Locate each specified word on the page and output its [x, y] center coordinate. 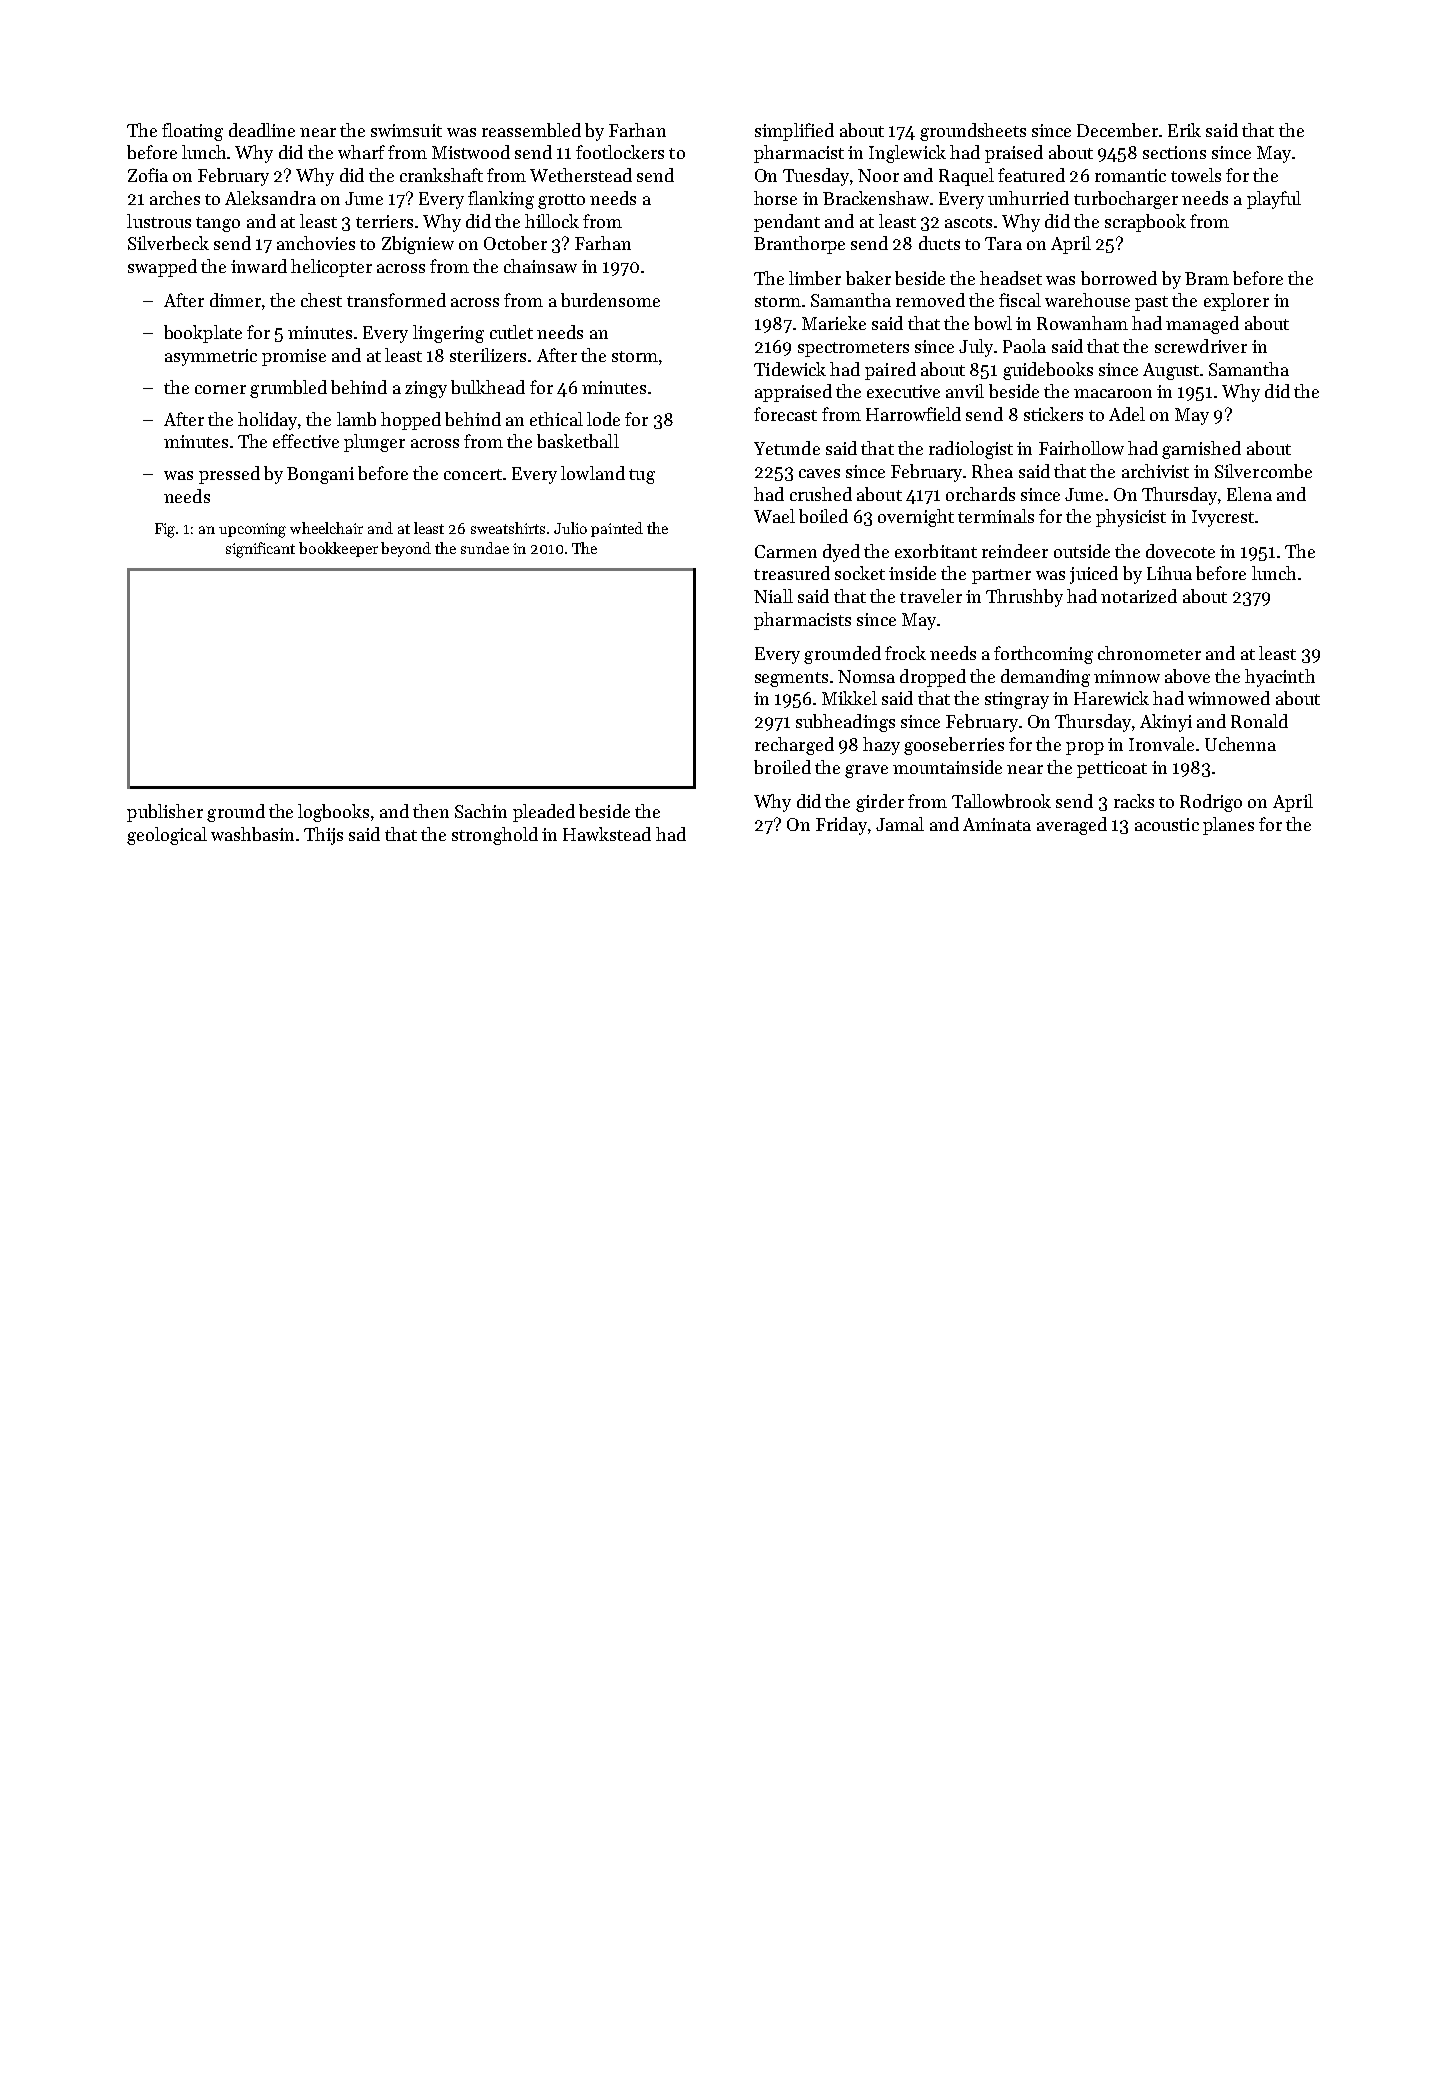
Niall [773, 596]
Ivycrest [1223, 518]
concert [473, 474]
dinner [235, 300]
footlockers [620, 152]
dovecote [1180, 551]
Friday [841, 826]
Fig [165, 530]
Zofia [148, 175]
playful [1274, 200]
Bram [1207, 278]
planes [1228, 826]
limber [815, 278]
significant [260, 550]
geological [167, 836]
